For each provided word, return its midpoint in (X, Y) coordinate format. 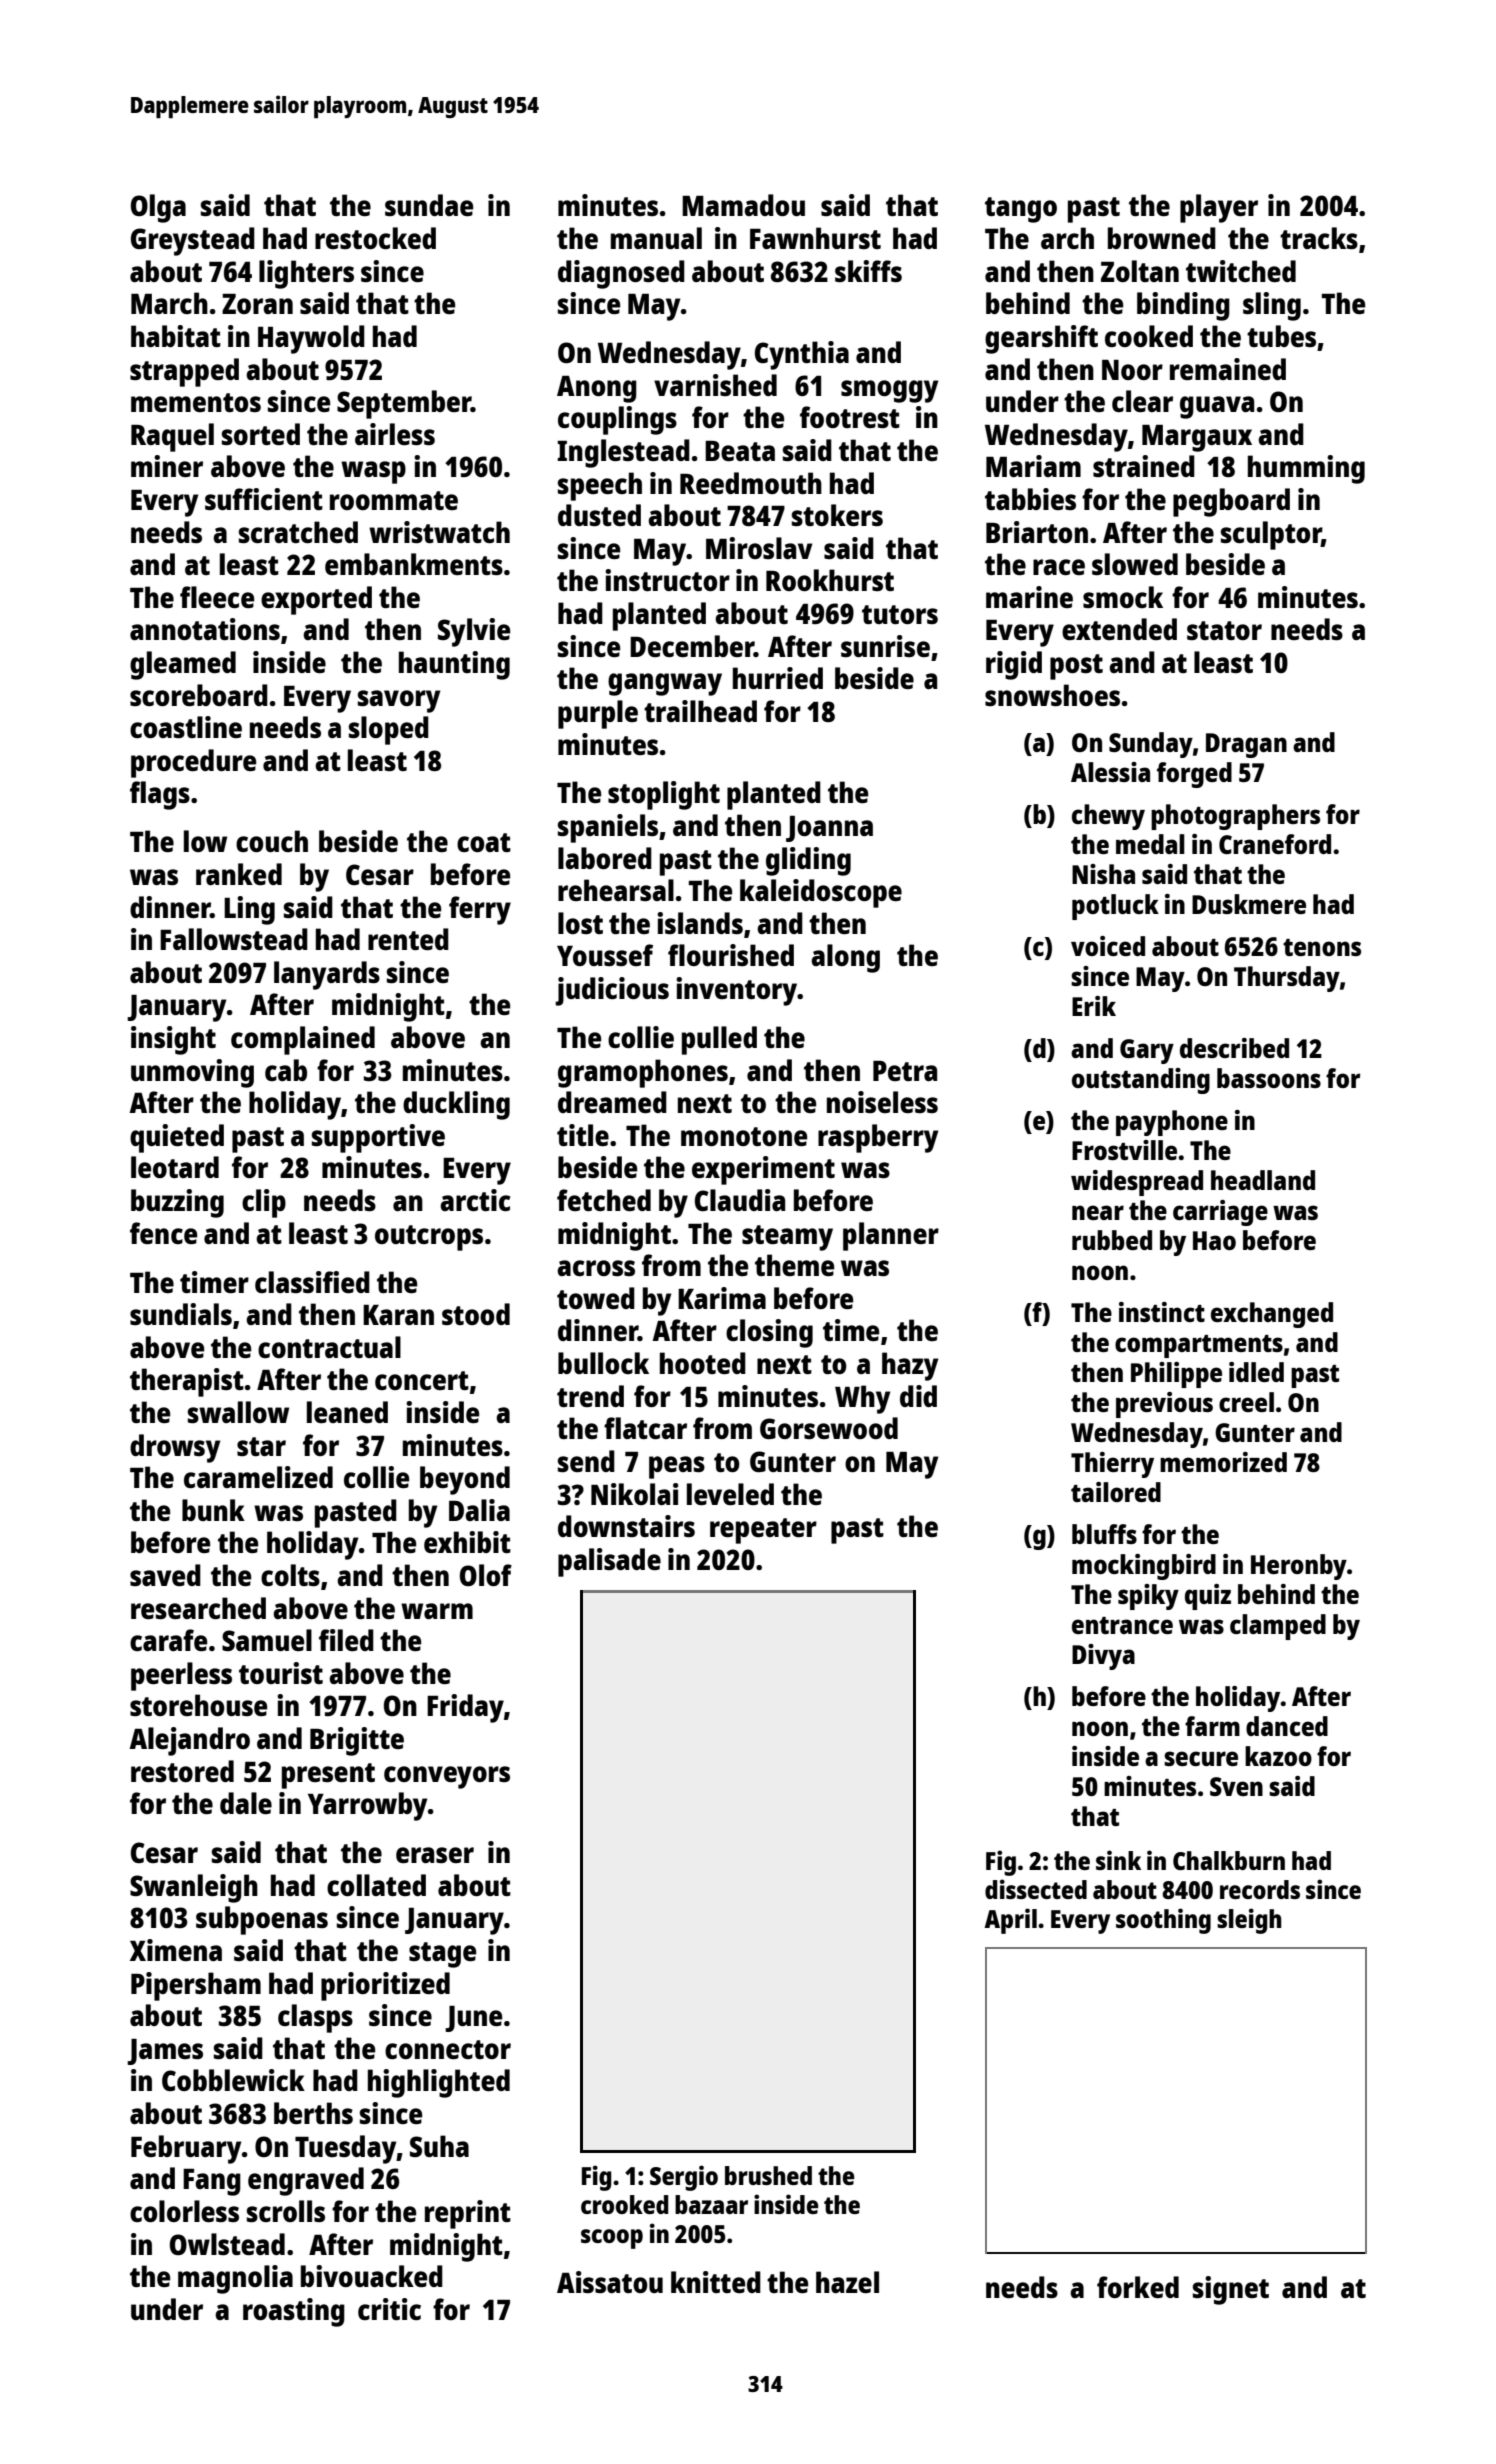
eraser (435, 1855)
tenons (1322, 947)
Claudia (740, 1200)
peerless (181, 1676)
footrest (850, 417)
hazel (847, 2282)
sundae (429, 205)
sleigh (1249, 1921)
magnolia (235, 2279)
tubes (1281, 336)
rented (408, 939)
